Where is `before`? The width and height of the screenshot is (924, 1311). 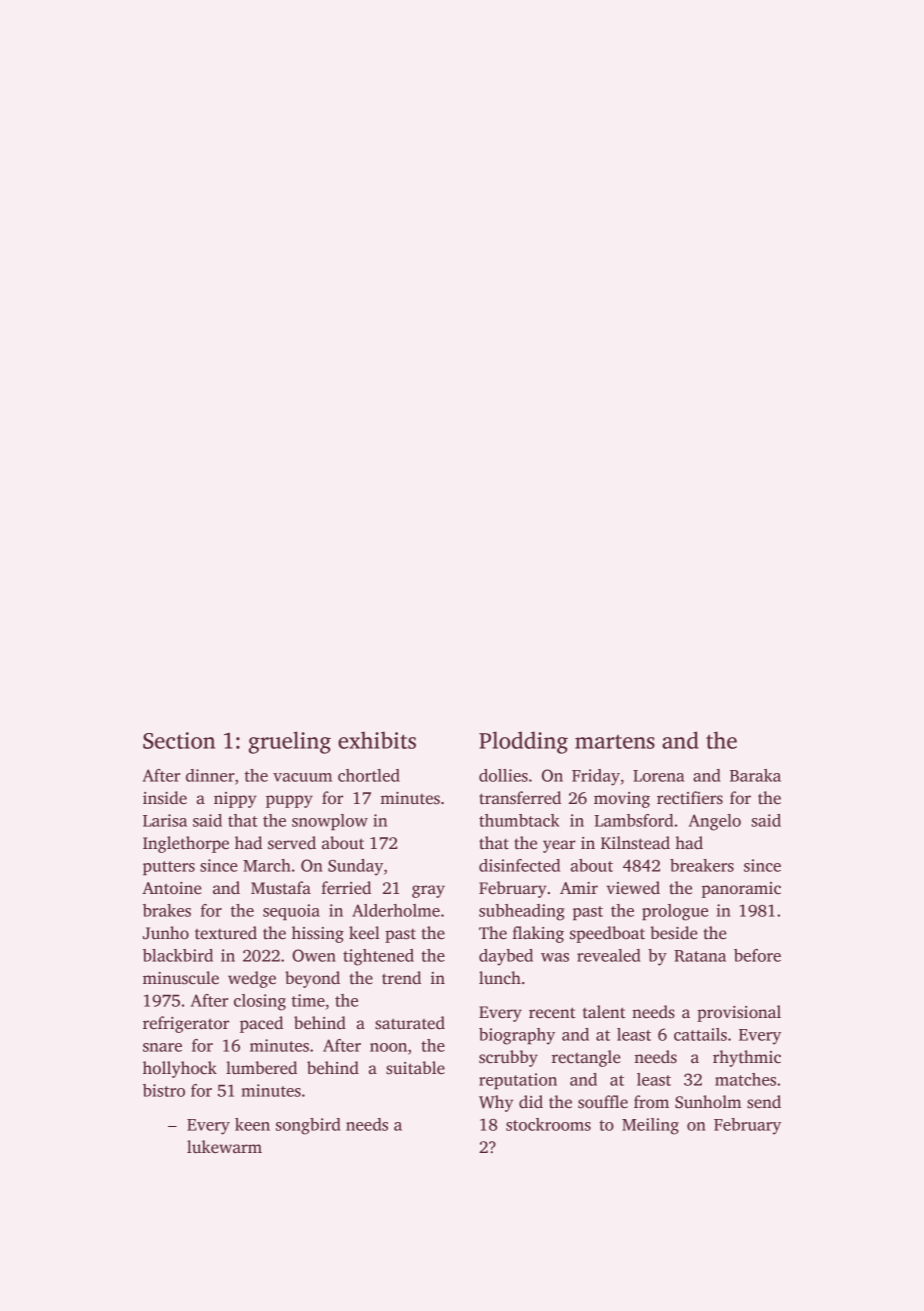
before is located at coordinates (757, 955).
